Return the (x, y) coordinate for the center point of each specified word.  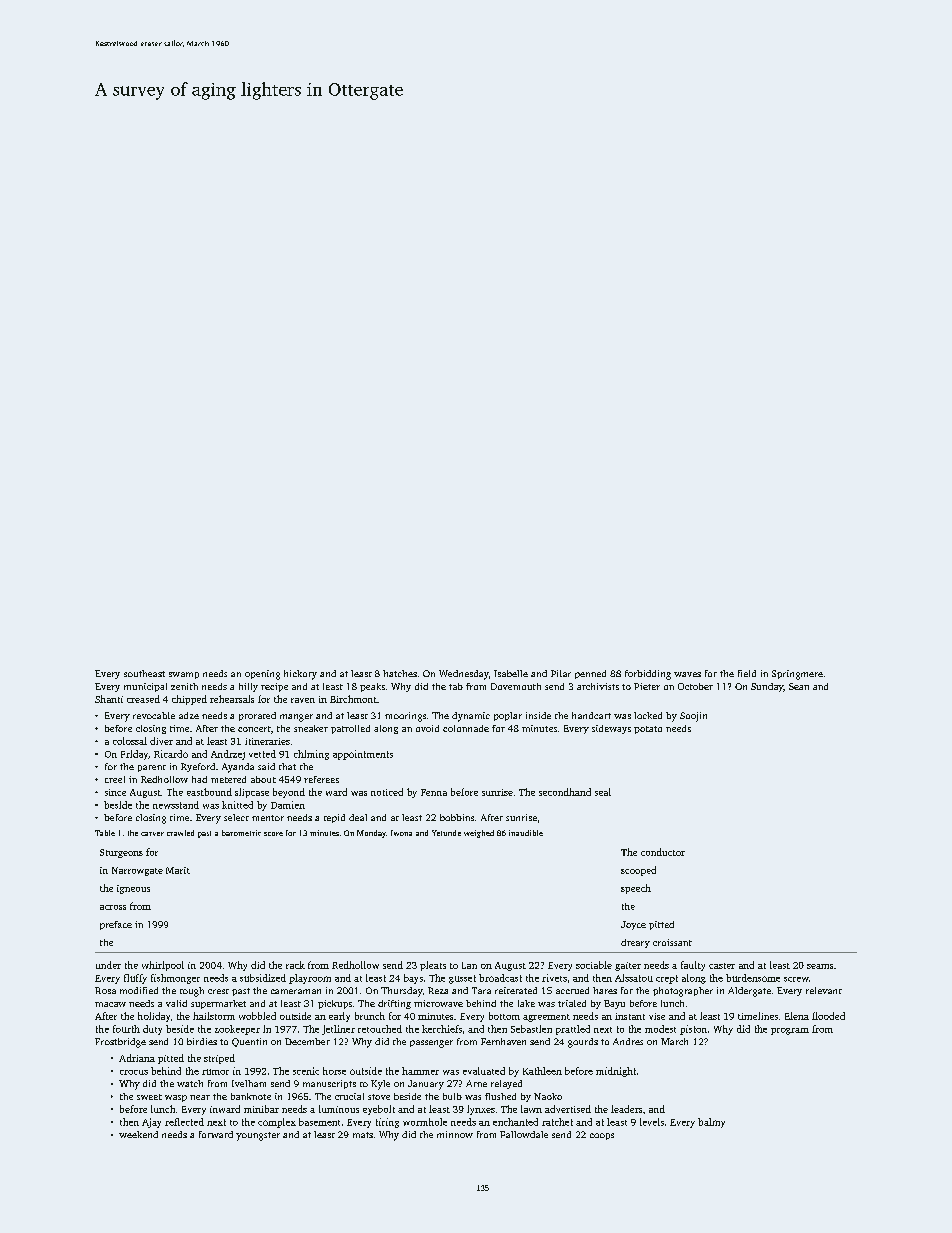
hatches (400, 673)
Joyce (633, 925)
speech (636, 889)
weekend (138, 1134)
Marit (178, 870)
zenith (184, 686)
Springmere (797, 675)
